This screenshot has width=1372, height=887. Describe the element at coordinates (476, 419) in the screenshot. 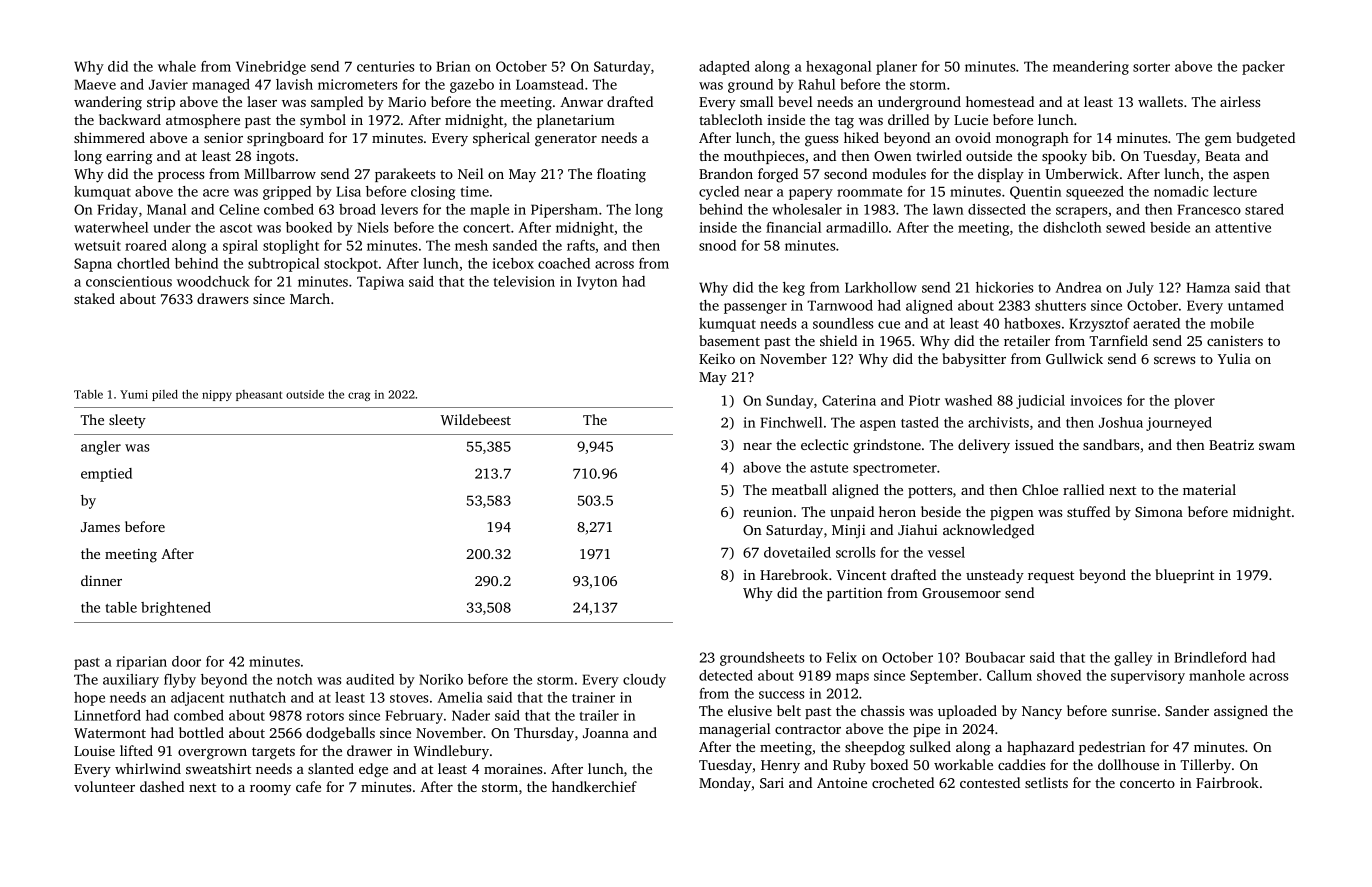

I see `Wildebeest` at that location.
